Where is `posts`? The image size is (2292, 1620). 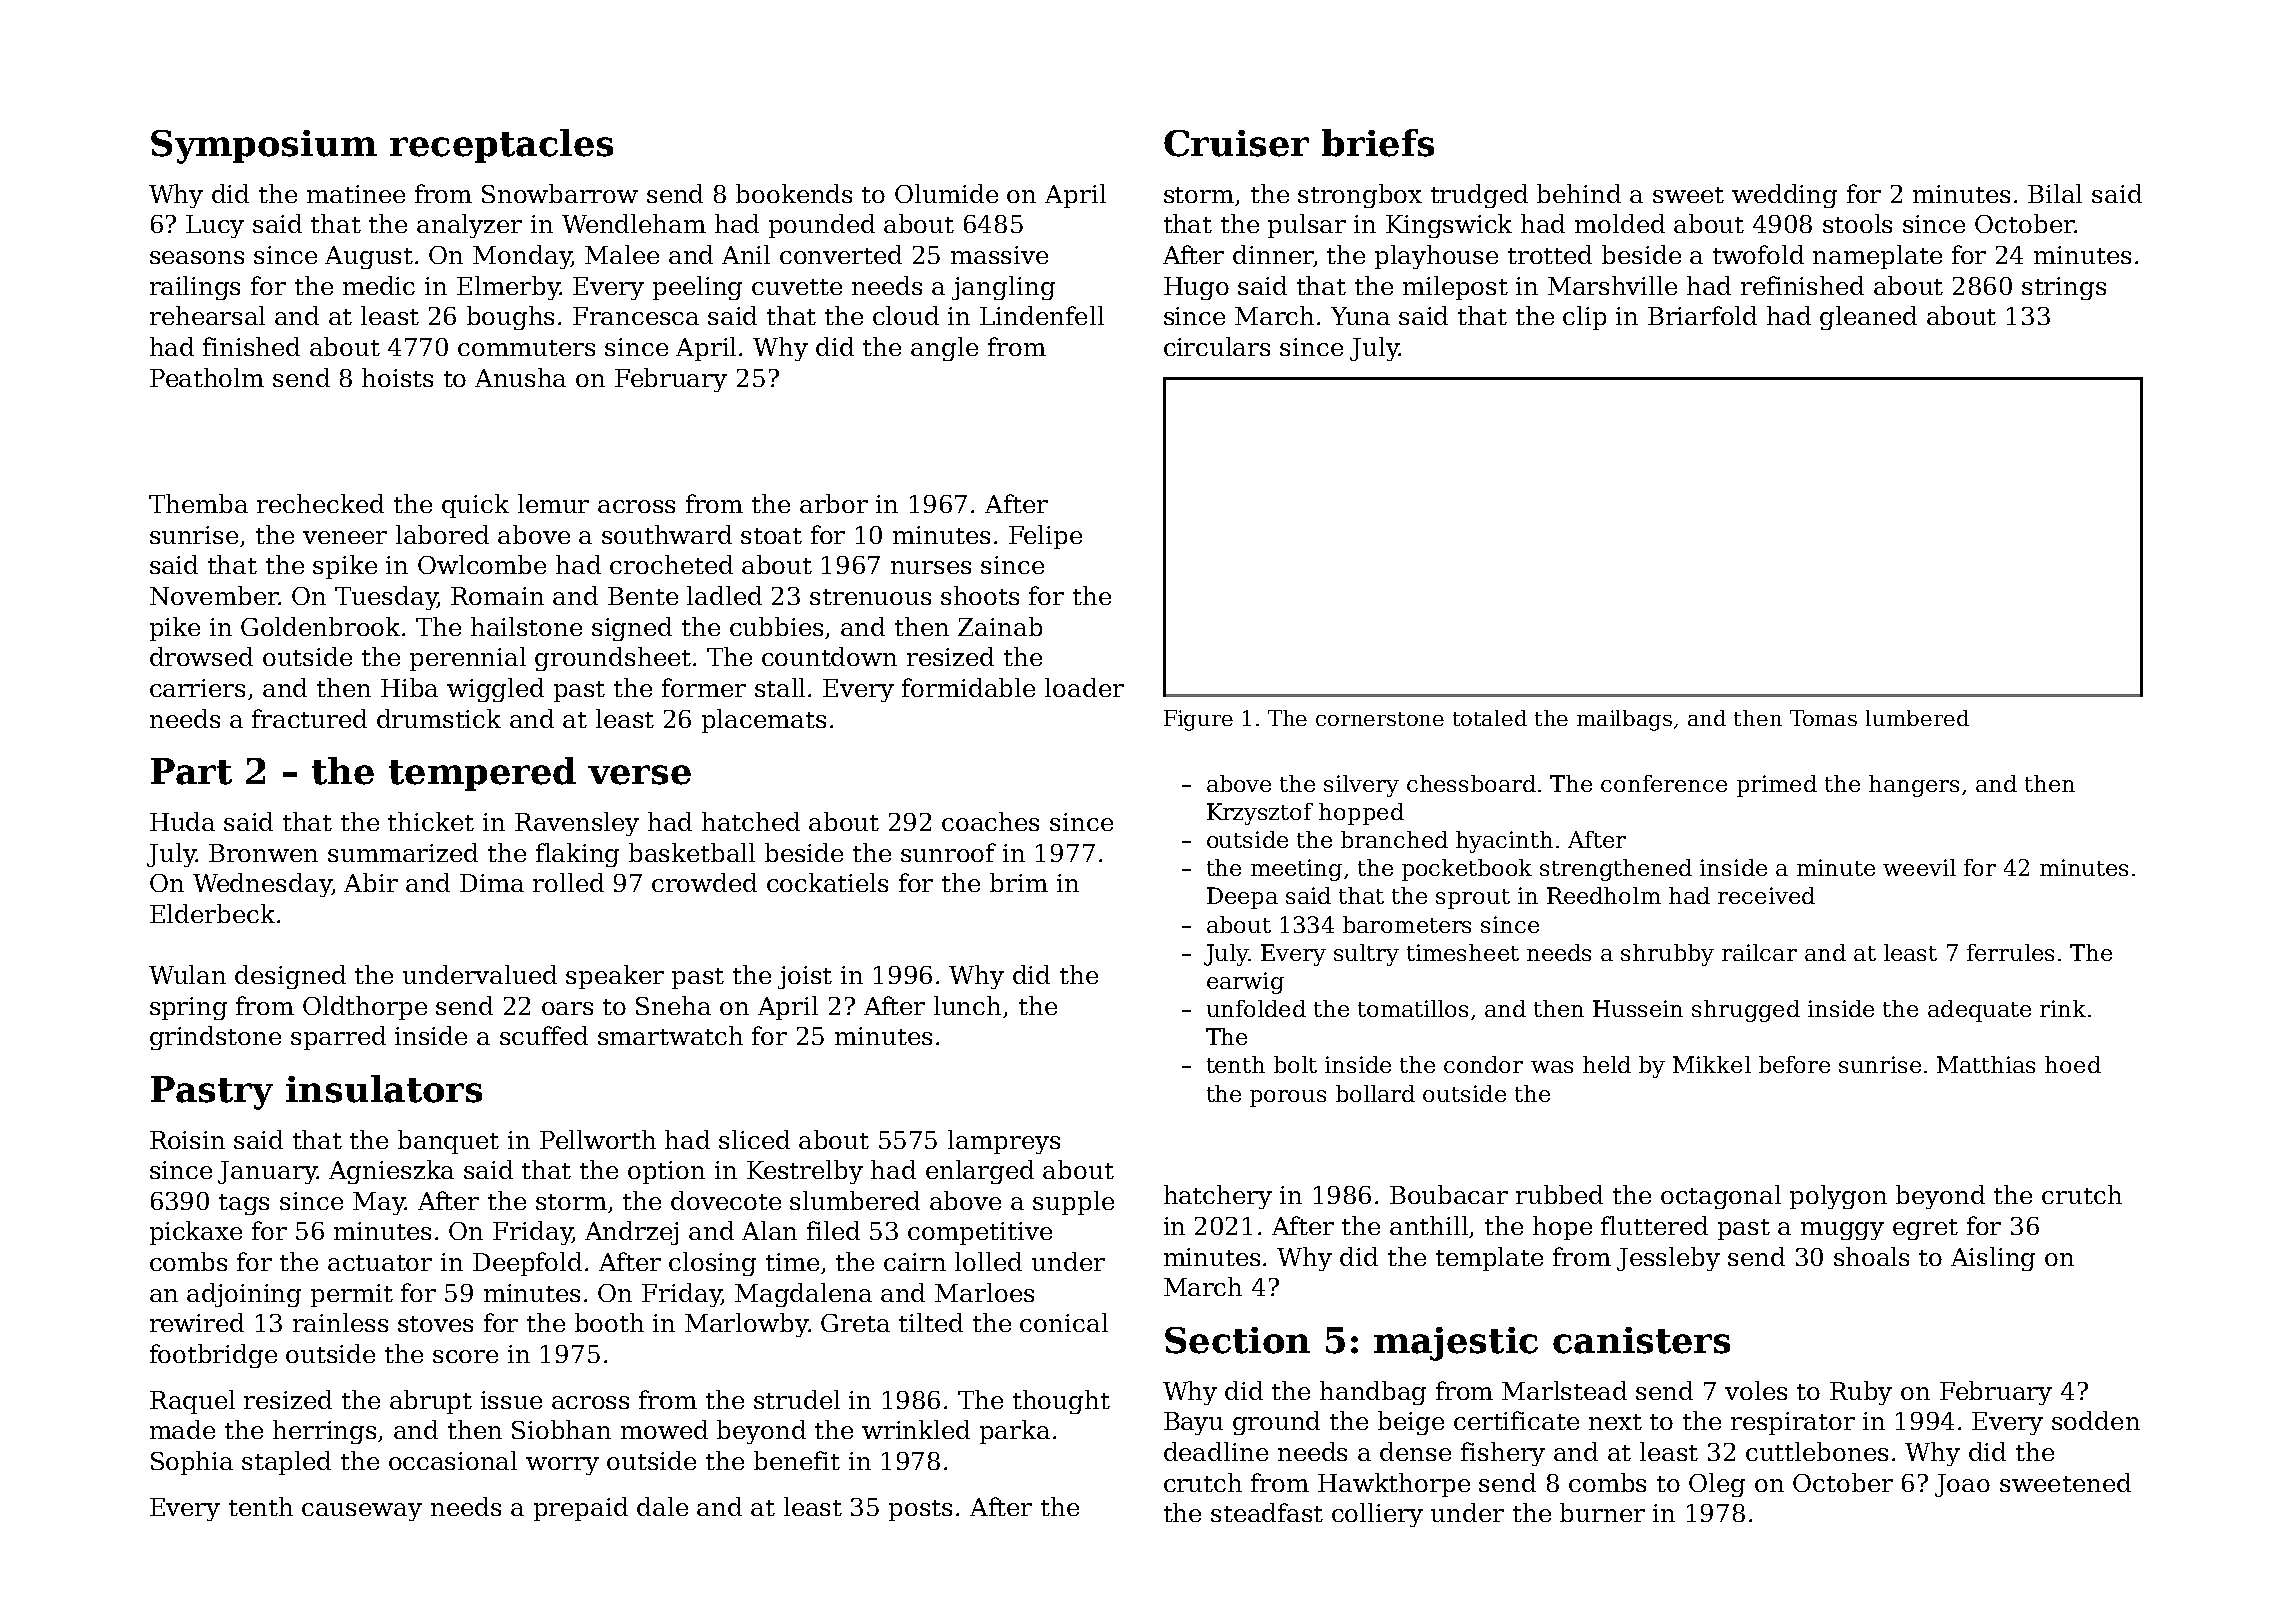
posts is located at coordinates (920, 1510).
